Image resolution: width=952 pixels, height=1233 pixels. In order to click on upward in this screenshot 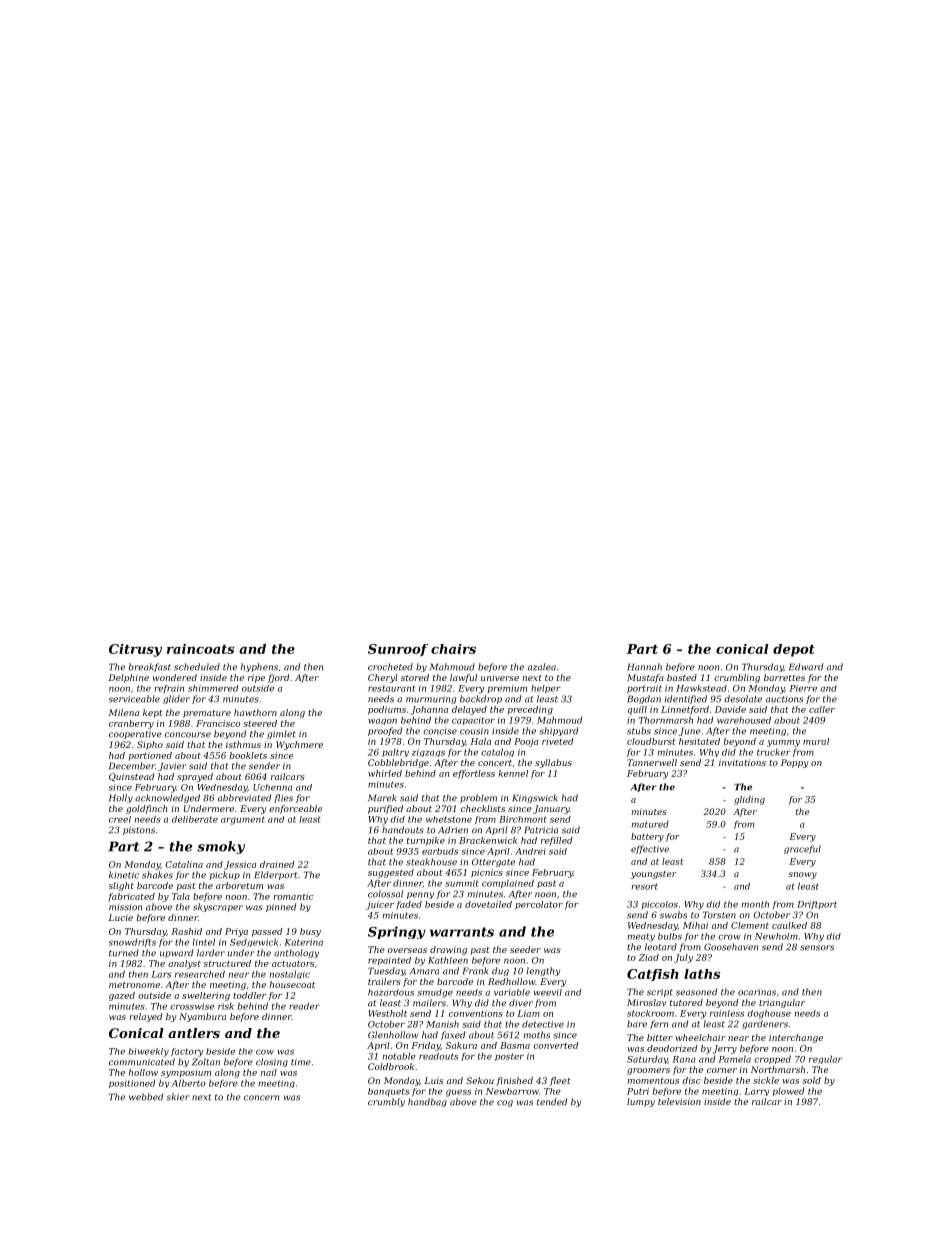, I will do `click(176, 953)`.
